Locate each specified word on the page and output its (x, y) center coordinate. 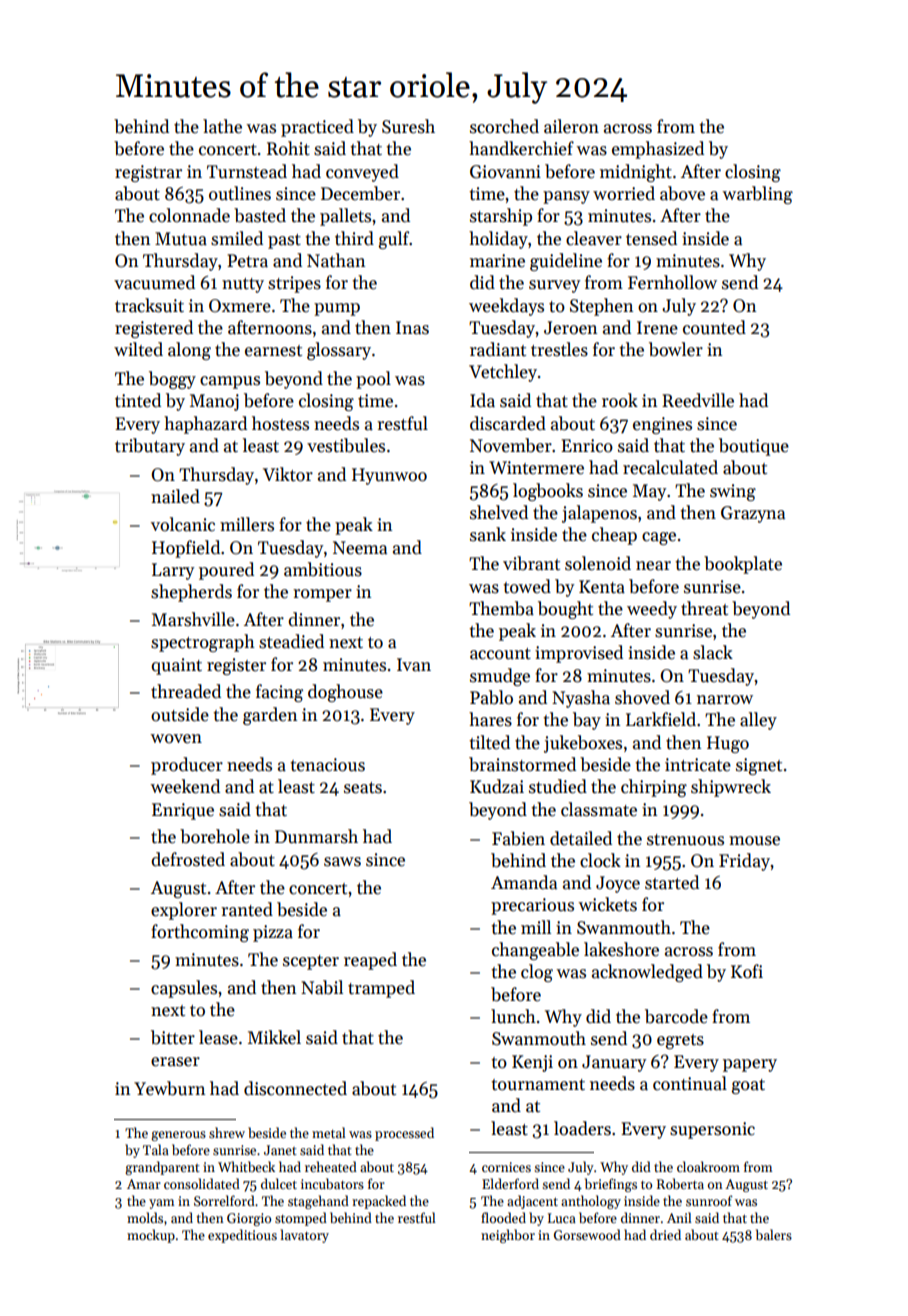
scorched (504, 126)
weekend (185, 786)
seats (363, 788)
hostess (280, 423)
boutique (754, 447)
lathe (222, 126)
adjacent (532, 1202)
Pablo (491, 697)
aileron (571, 126)
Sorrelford (224, 1200)
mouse (754, 841)
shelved (499, 512)
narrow (725, 700)
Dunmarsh (316, 836)
